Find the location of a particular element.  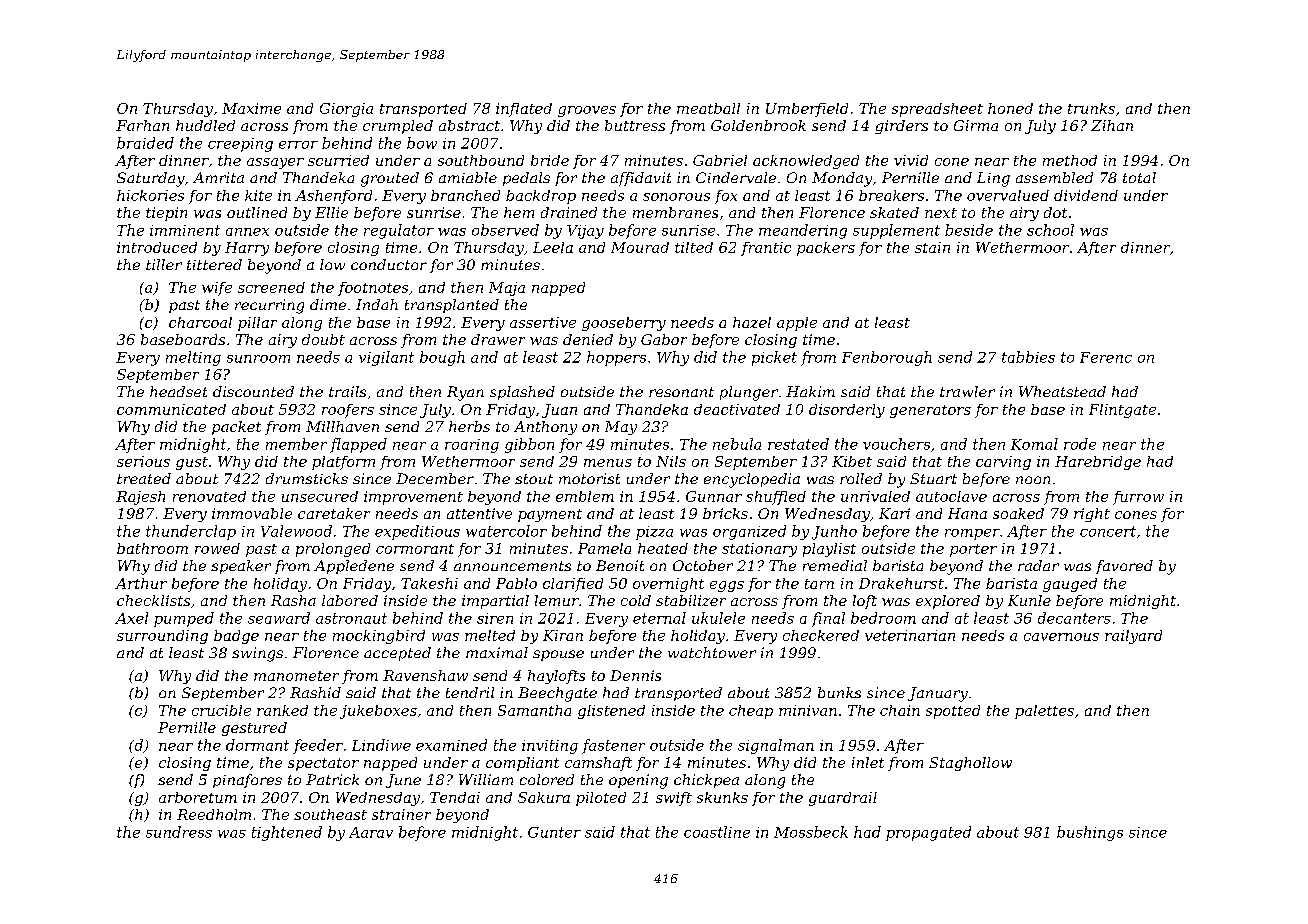

surrounding is located at coordinates (162, 637).
